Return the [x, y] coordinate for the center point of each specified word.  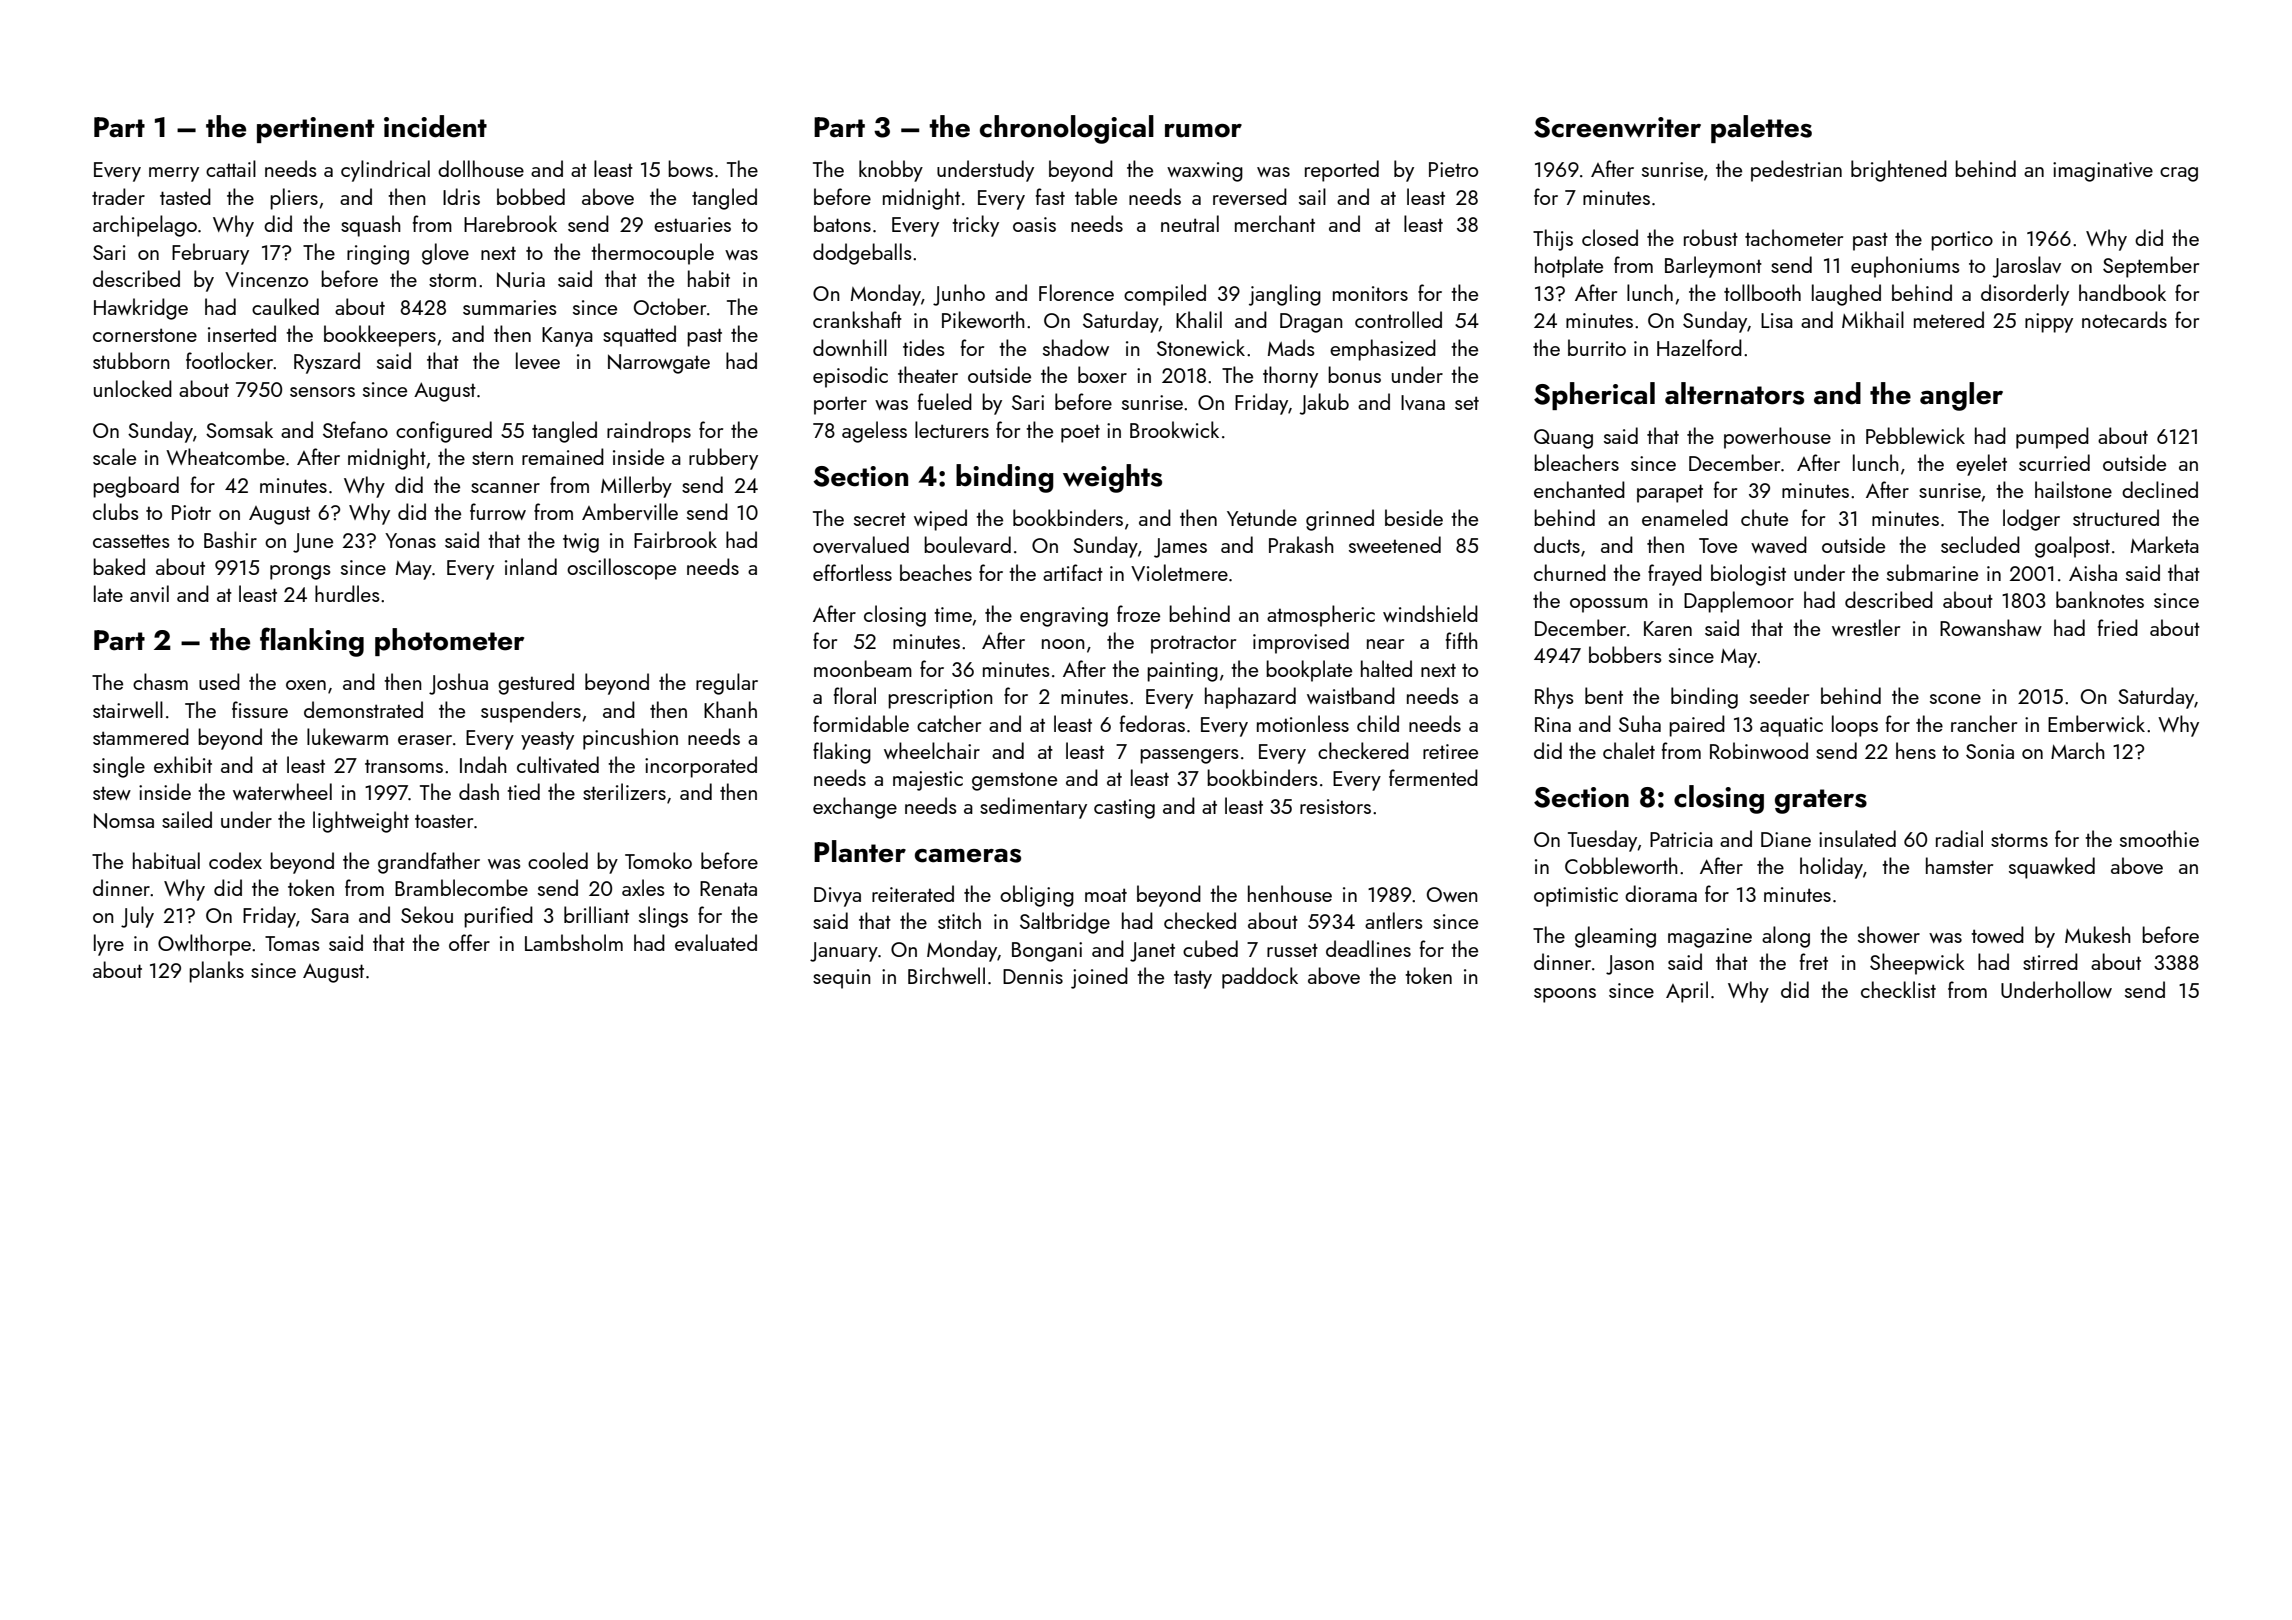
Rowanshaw [1991, 627]
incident [435, 126]
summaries [510, 307]
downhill [850, 347]
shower [1889, 934]
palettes [1761, 129]
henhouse [1290, 893]
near [1385, 644]
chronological [1067, 129]
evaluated [716, 942]
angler [1961, 396]
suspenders [531, 712]
